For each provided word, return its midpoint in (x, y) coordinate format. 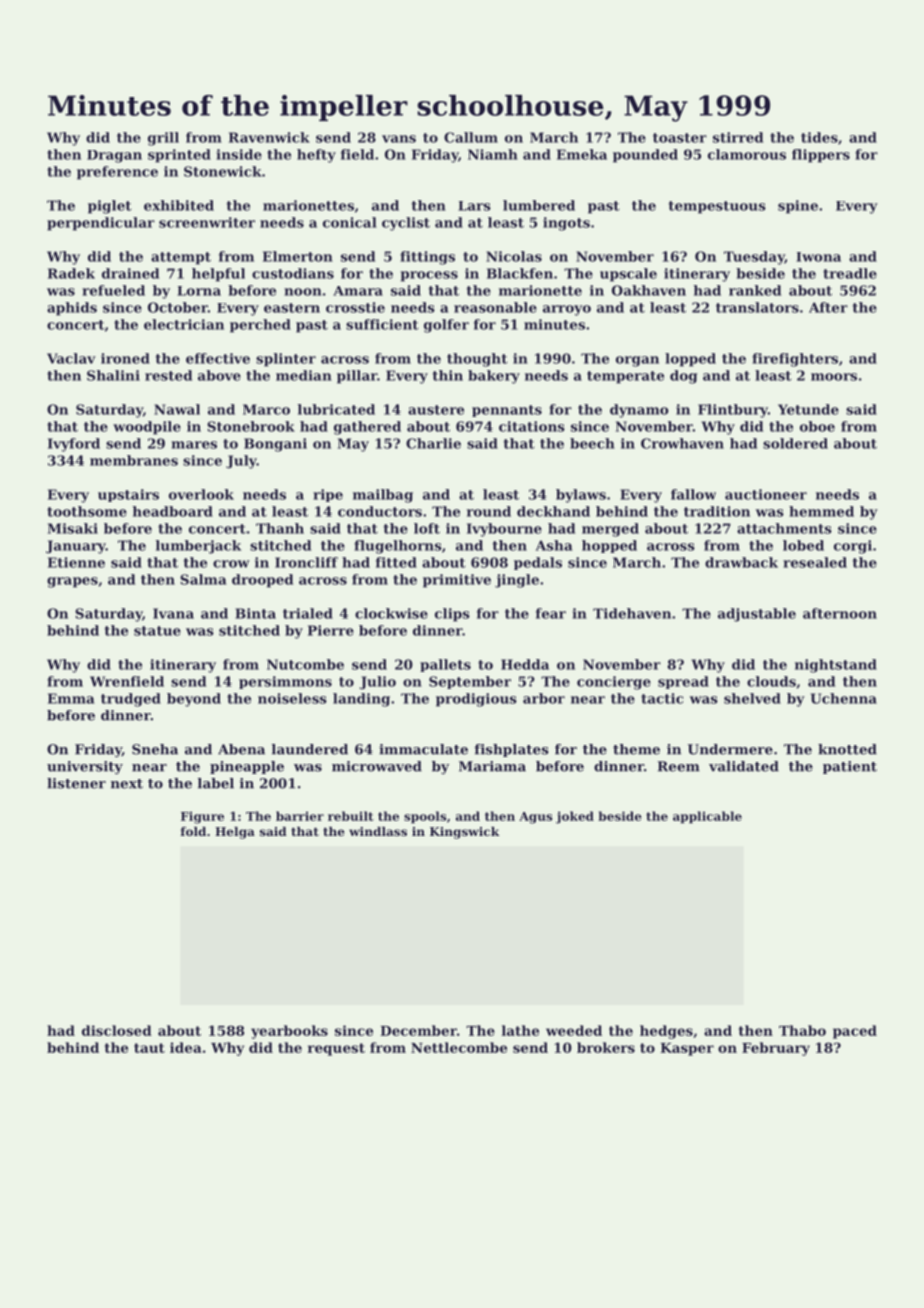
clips (452, 615)
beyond (194, 700)
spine (798, 207)
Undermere (730, 749)
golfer (446, 326)
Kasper (687, 1049)
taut (149, 1048)
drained (130, 273)
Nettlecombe (459, 1047)
